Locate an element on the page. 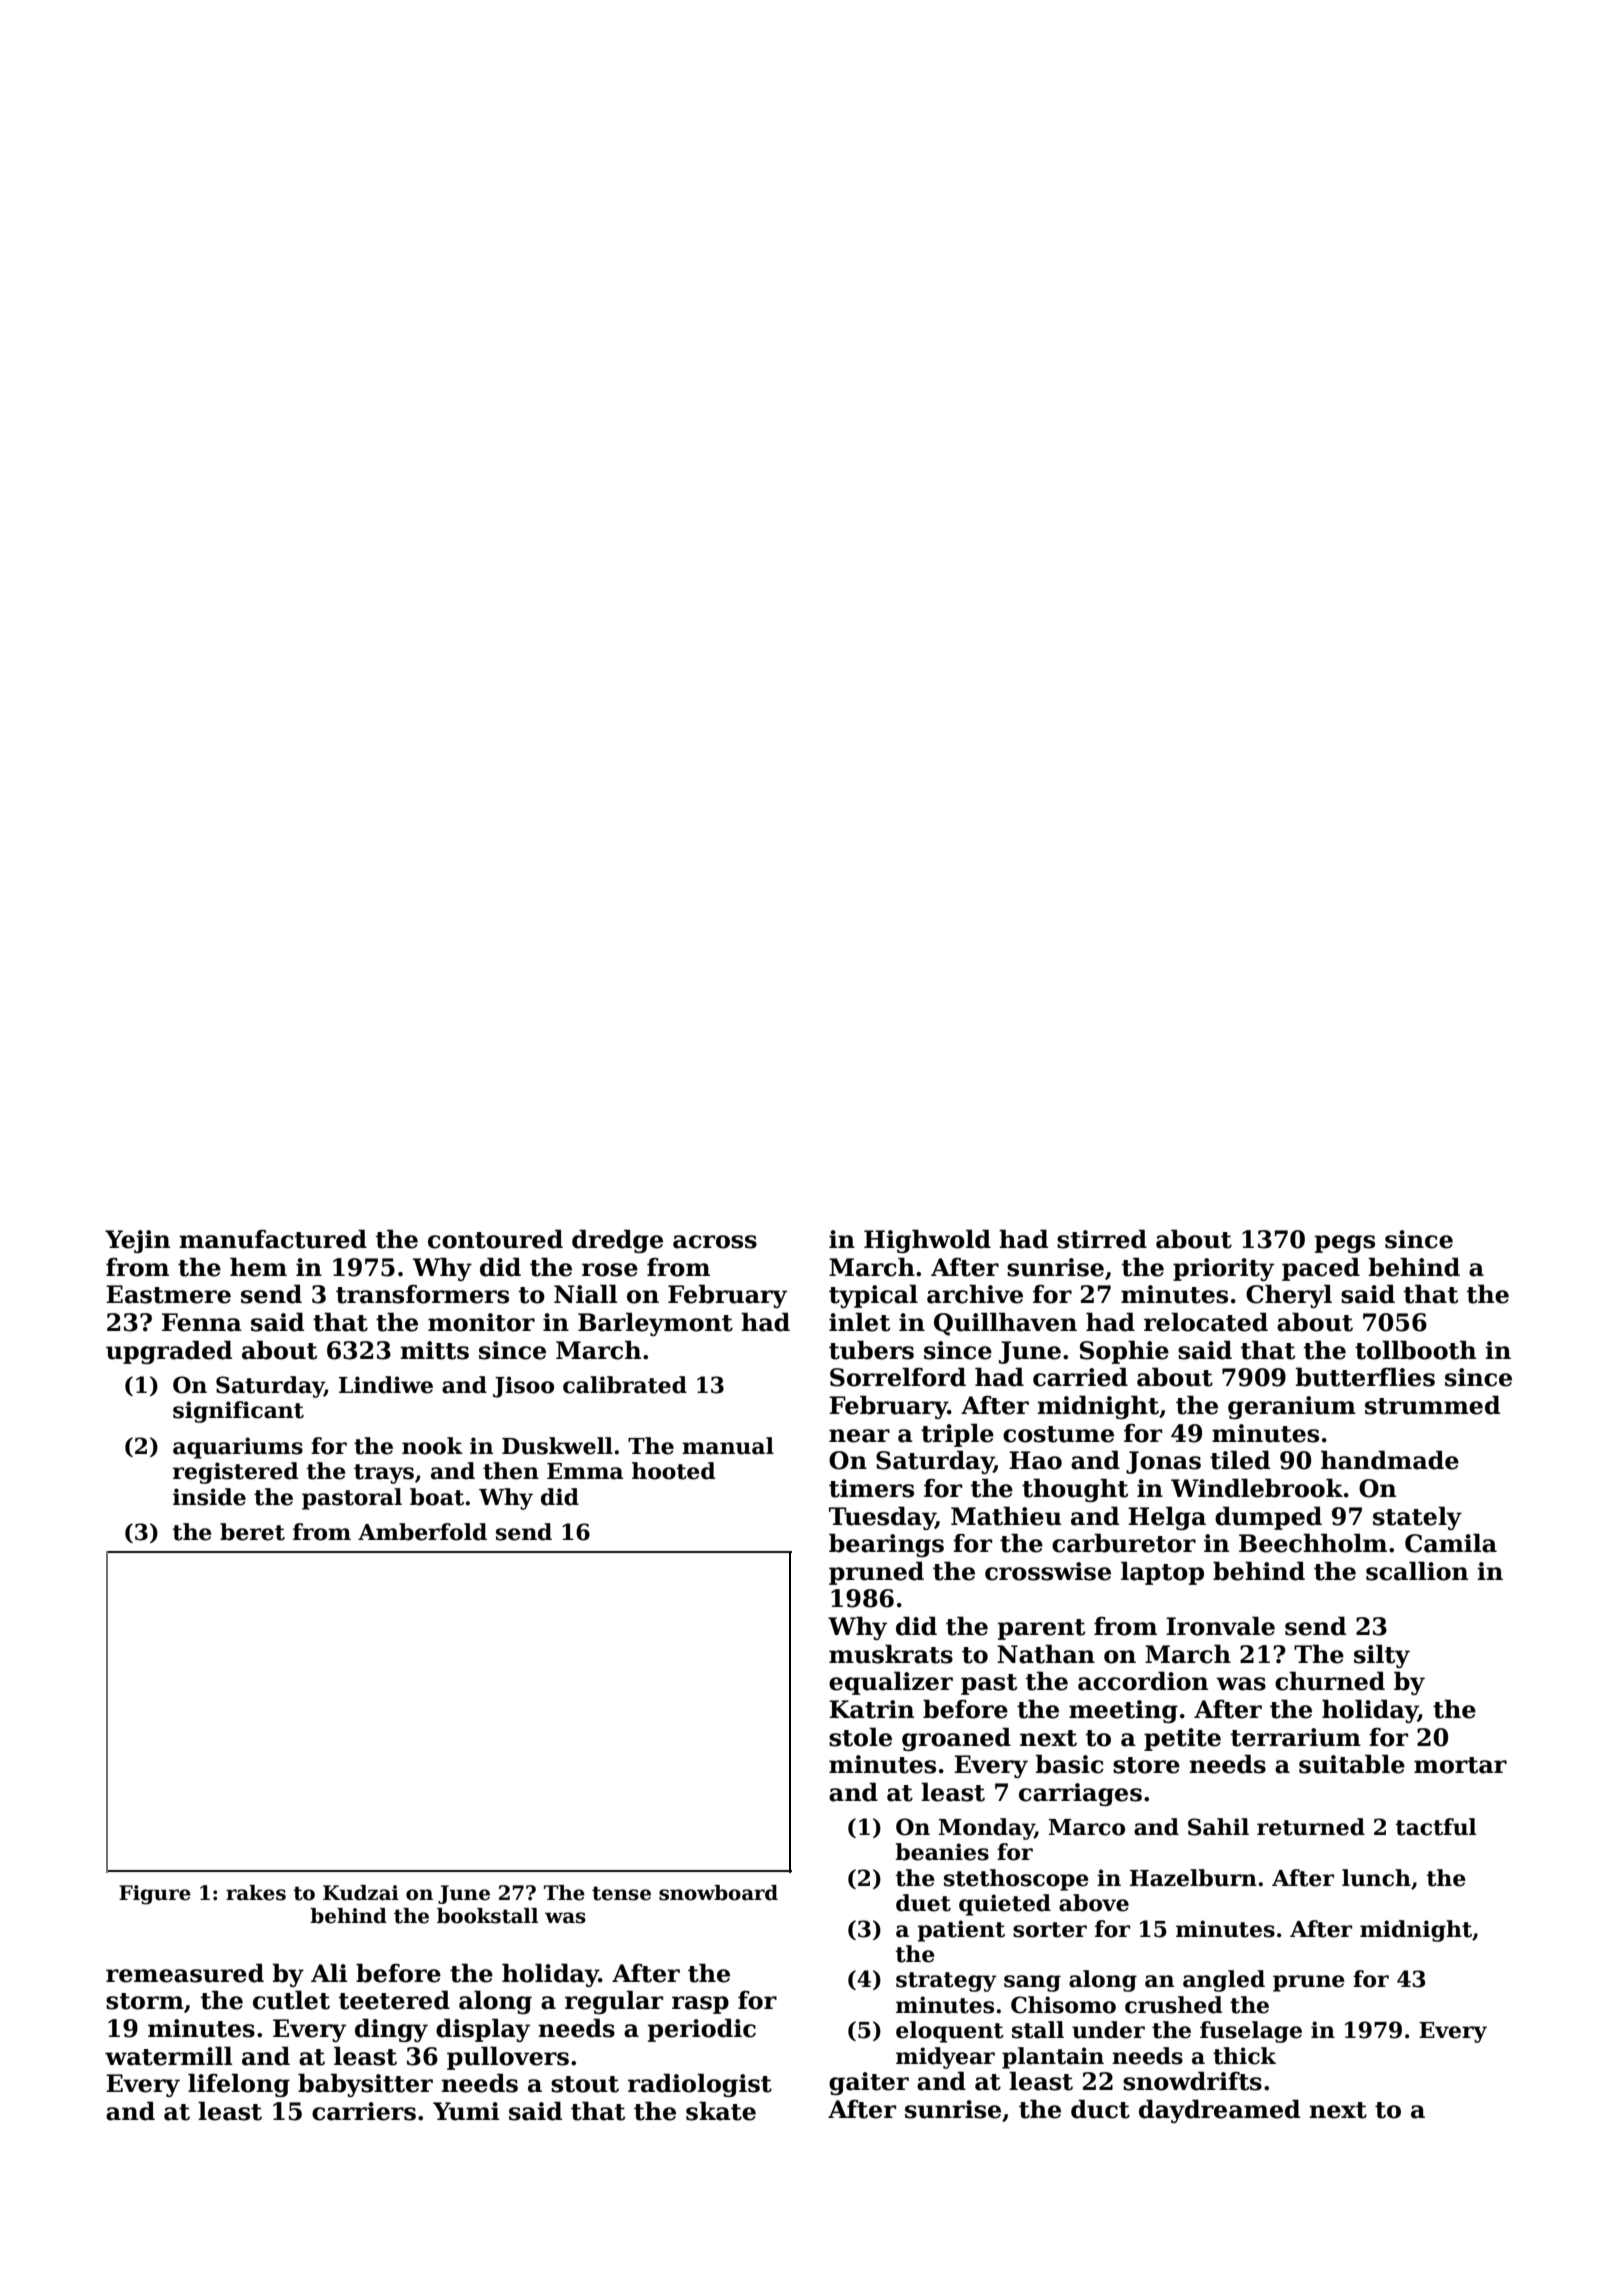  pegs is located at coordinates (1345, 1244).
